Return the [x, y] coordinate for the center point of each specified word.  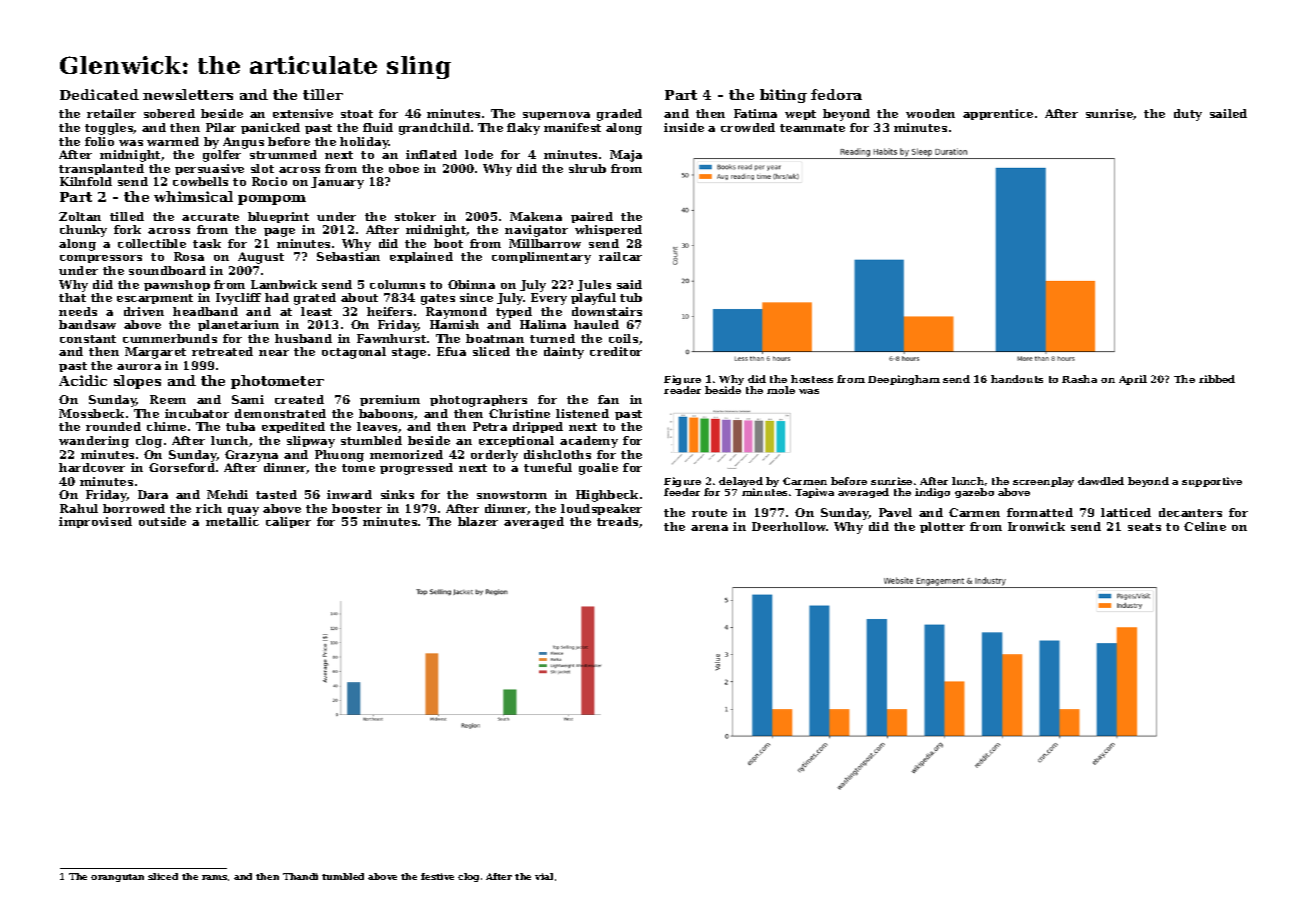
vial [544, 876]
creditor [616, 351]
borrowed [134, 508]
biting [783, 96]
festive [437, 876]
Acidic [83, 380]
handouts [1017, 379]
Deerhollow [789, 526]
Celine [1205, 526]
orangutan [117, 878]
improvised [95, 522]
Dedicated [99, 94]
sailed [1228, 113]
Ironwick [1036, 526]
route [709, 513]
